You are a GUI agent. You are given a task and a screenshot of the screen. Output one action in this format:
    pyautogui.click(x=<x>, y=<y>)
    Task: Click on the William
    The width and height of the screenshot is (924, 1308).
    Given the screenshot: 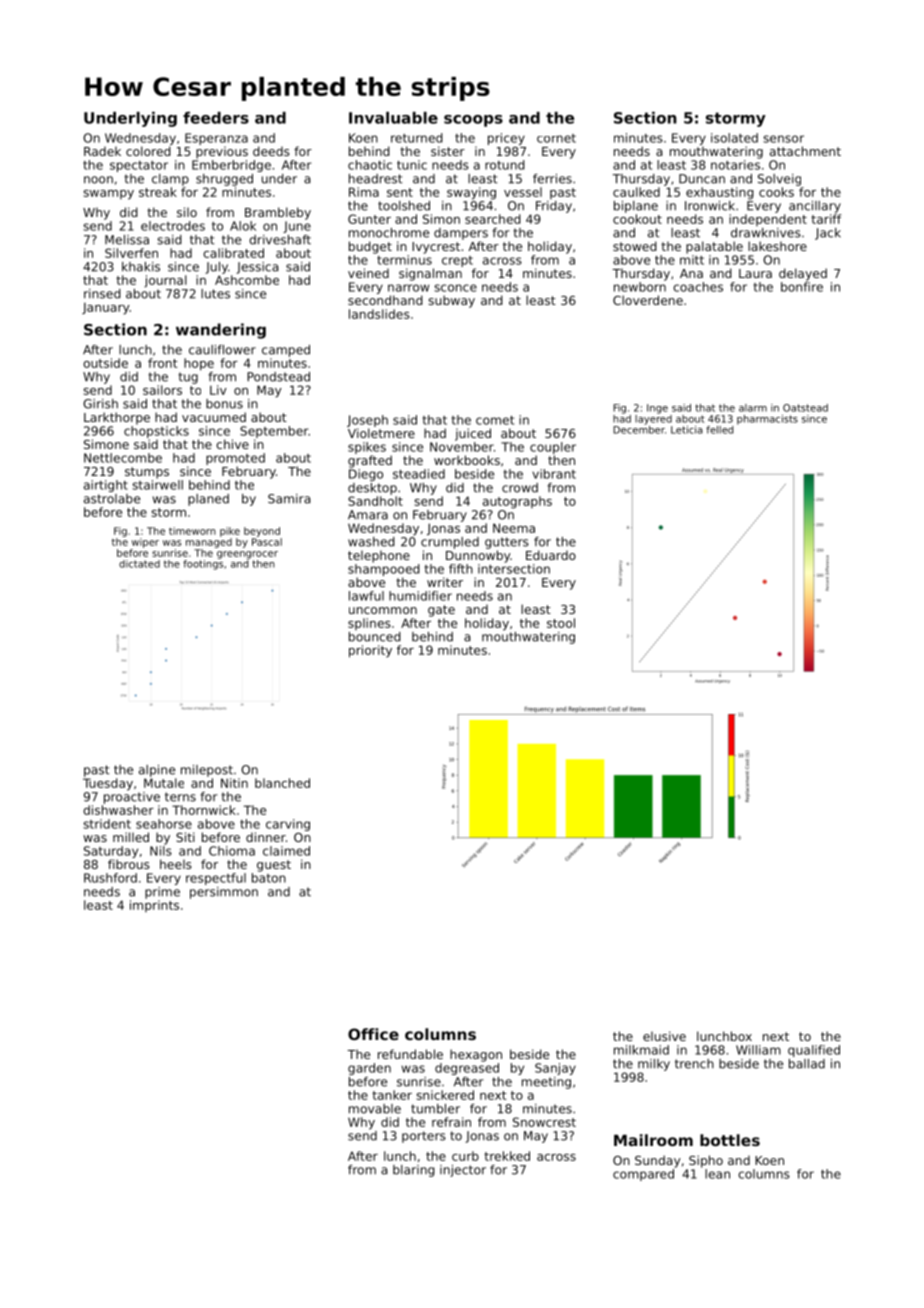 What is the action you would take?
    pyautogui.click(x=758, y=1050)
